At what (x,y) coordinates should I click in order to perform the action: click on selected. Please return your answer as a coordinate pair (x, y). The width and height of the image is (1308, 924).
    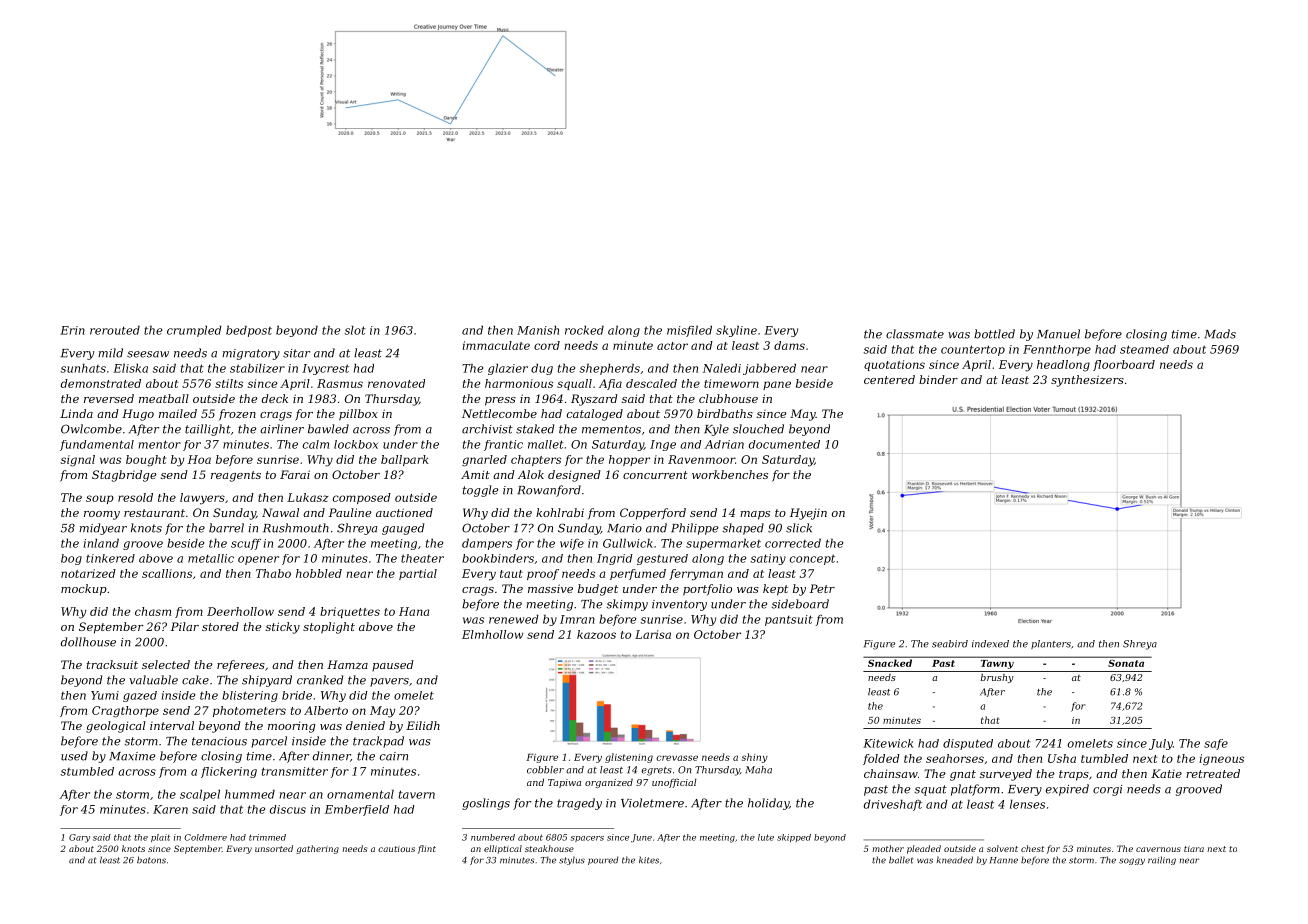
    Looking at the image, I should click on (166, 664).
